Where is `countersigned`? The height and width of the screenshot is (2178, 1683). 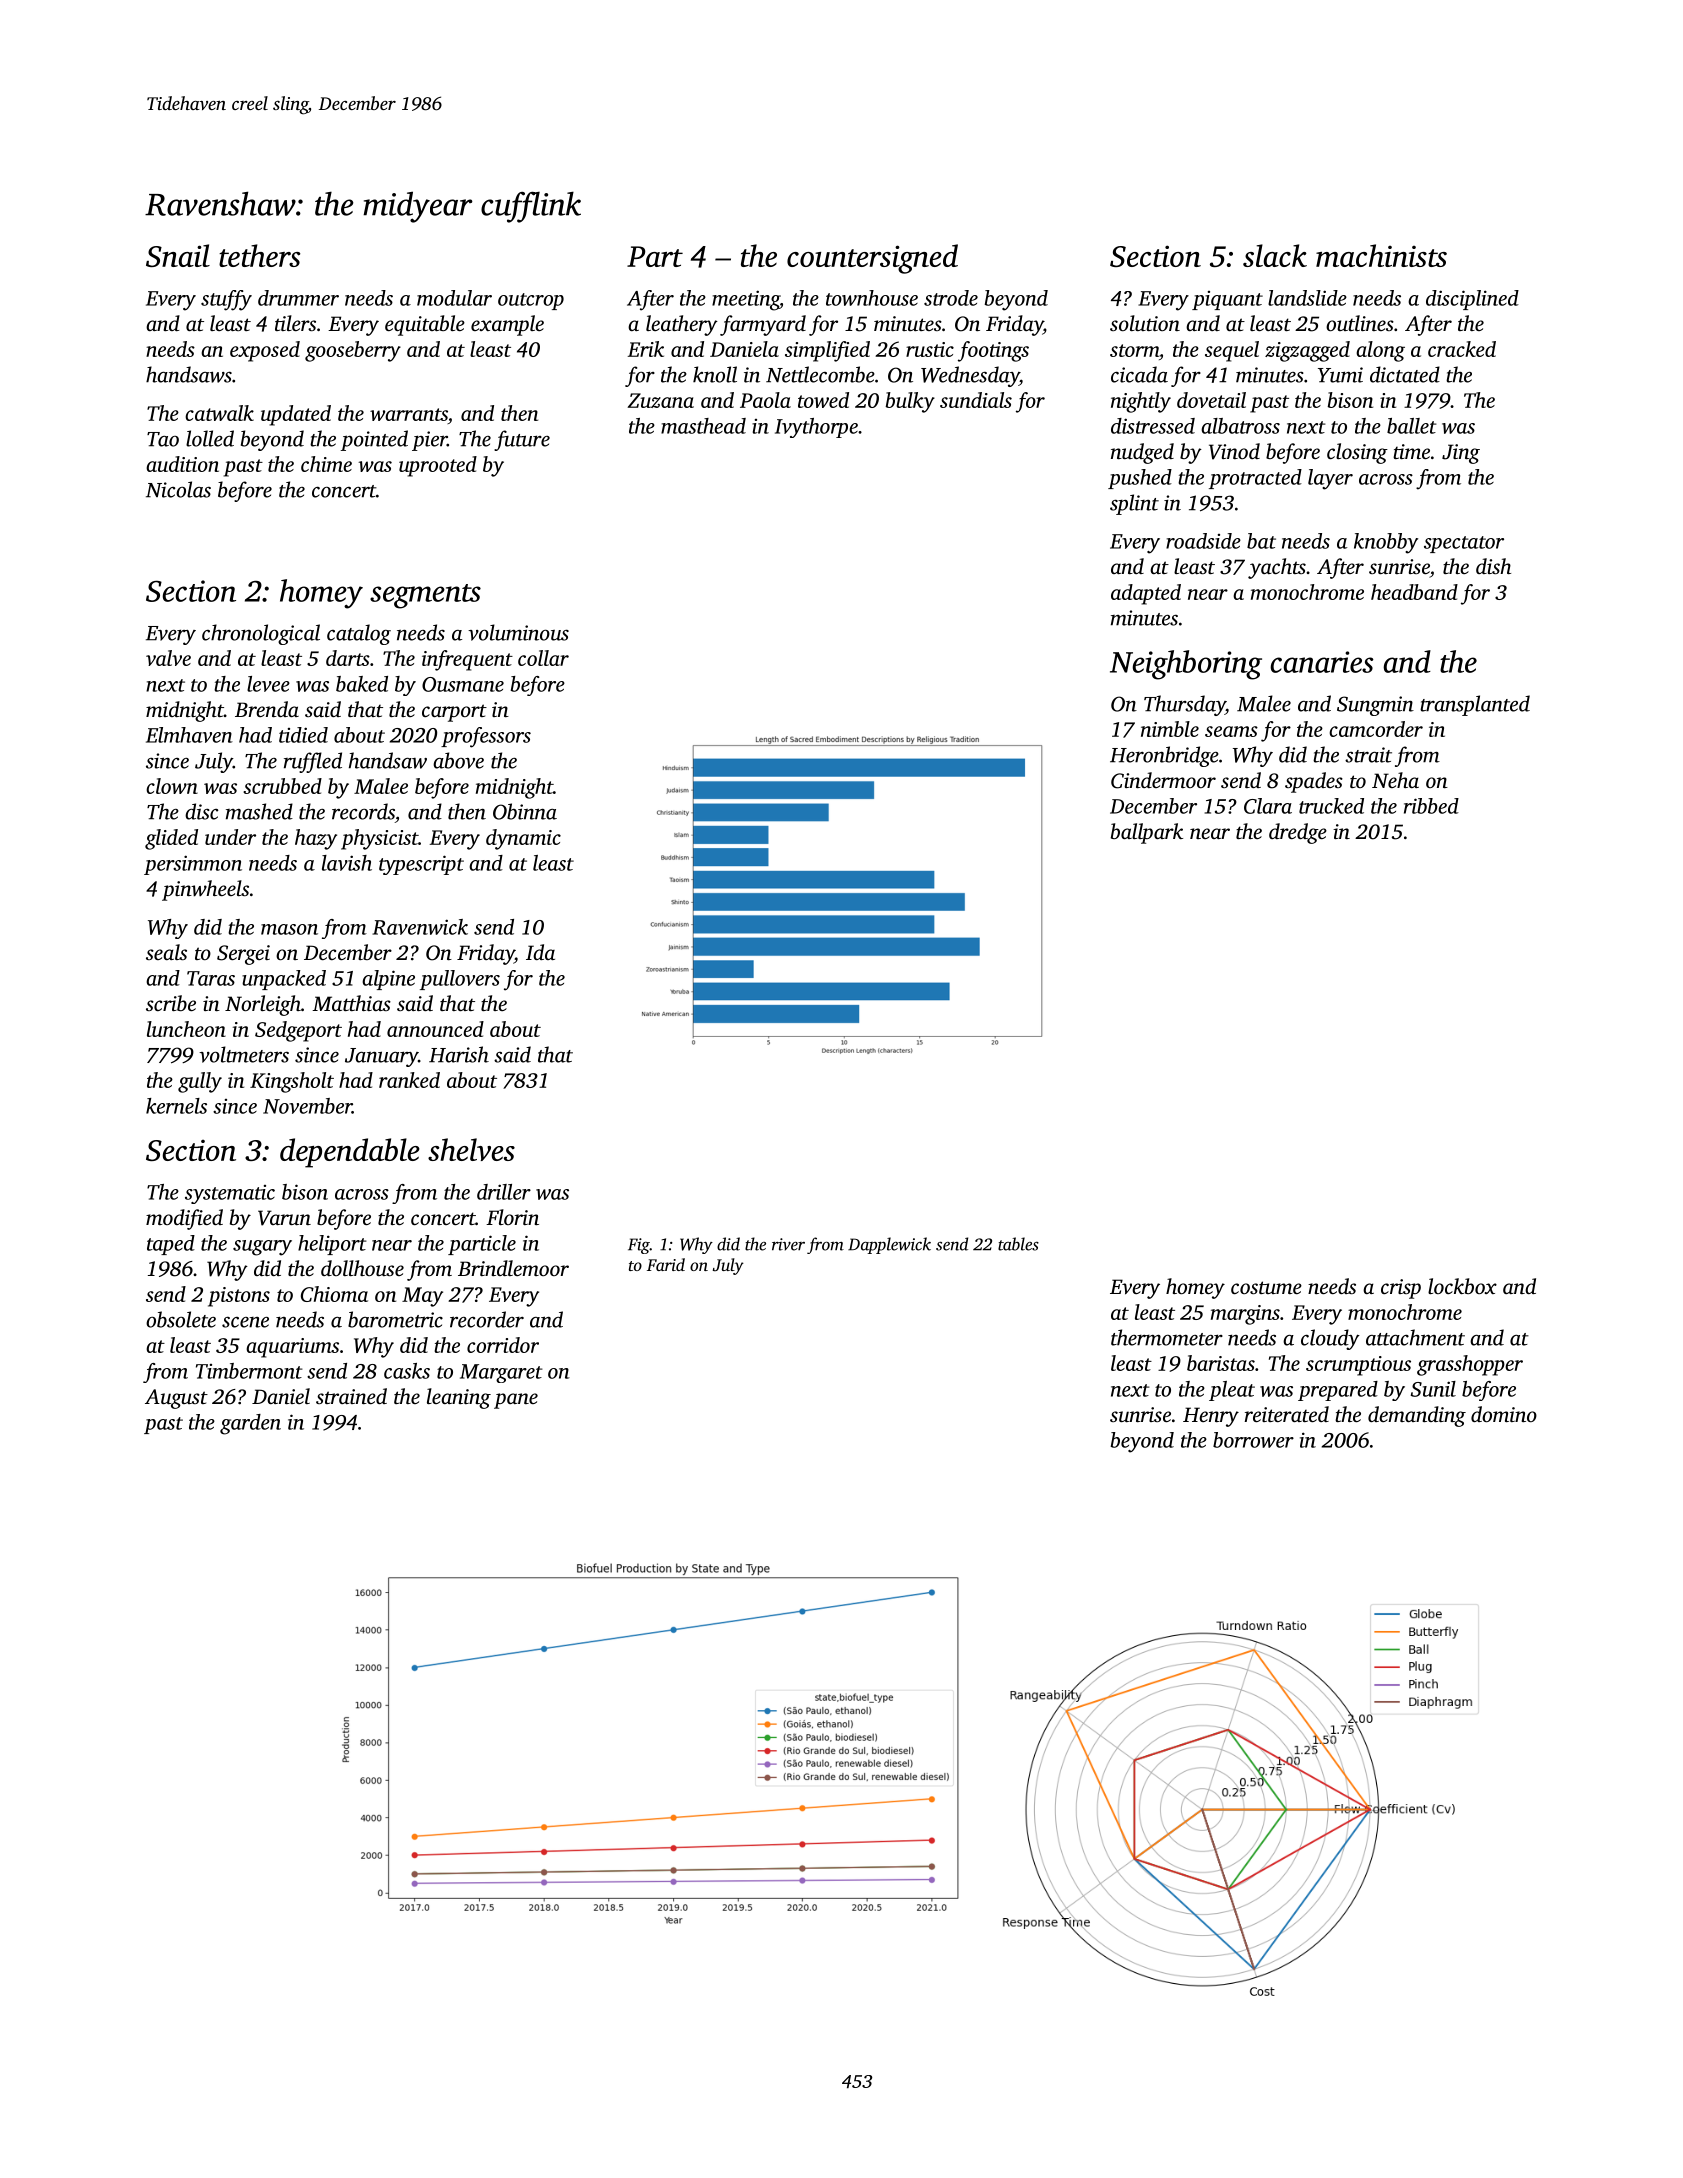
countersigned is located at coordinates (872, 259).
